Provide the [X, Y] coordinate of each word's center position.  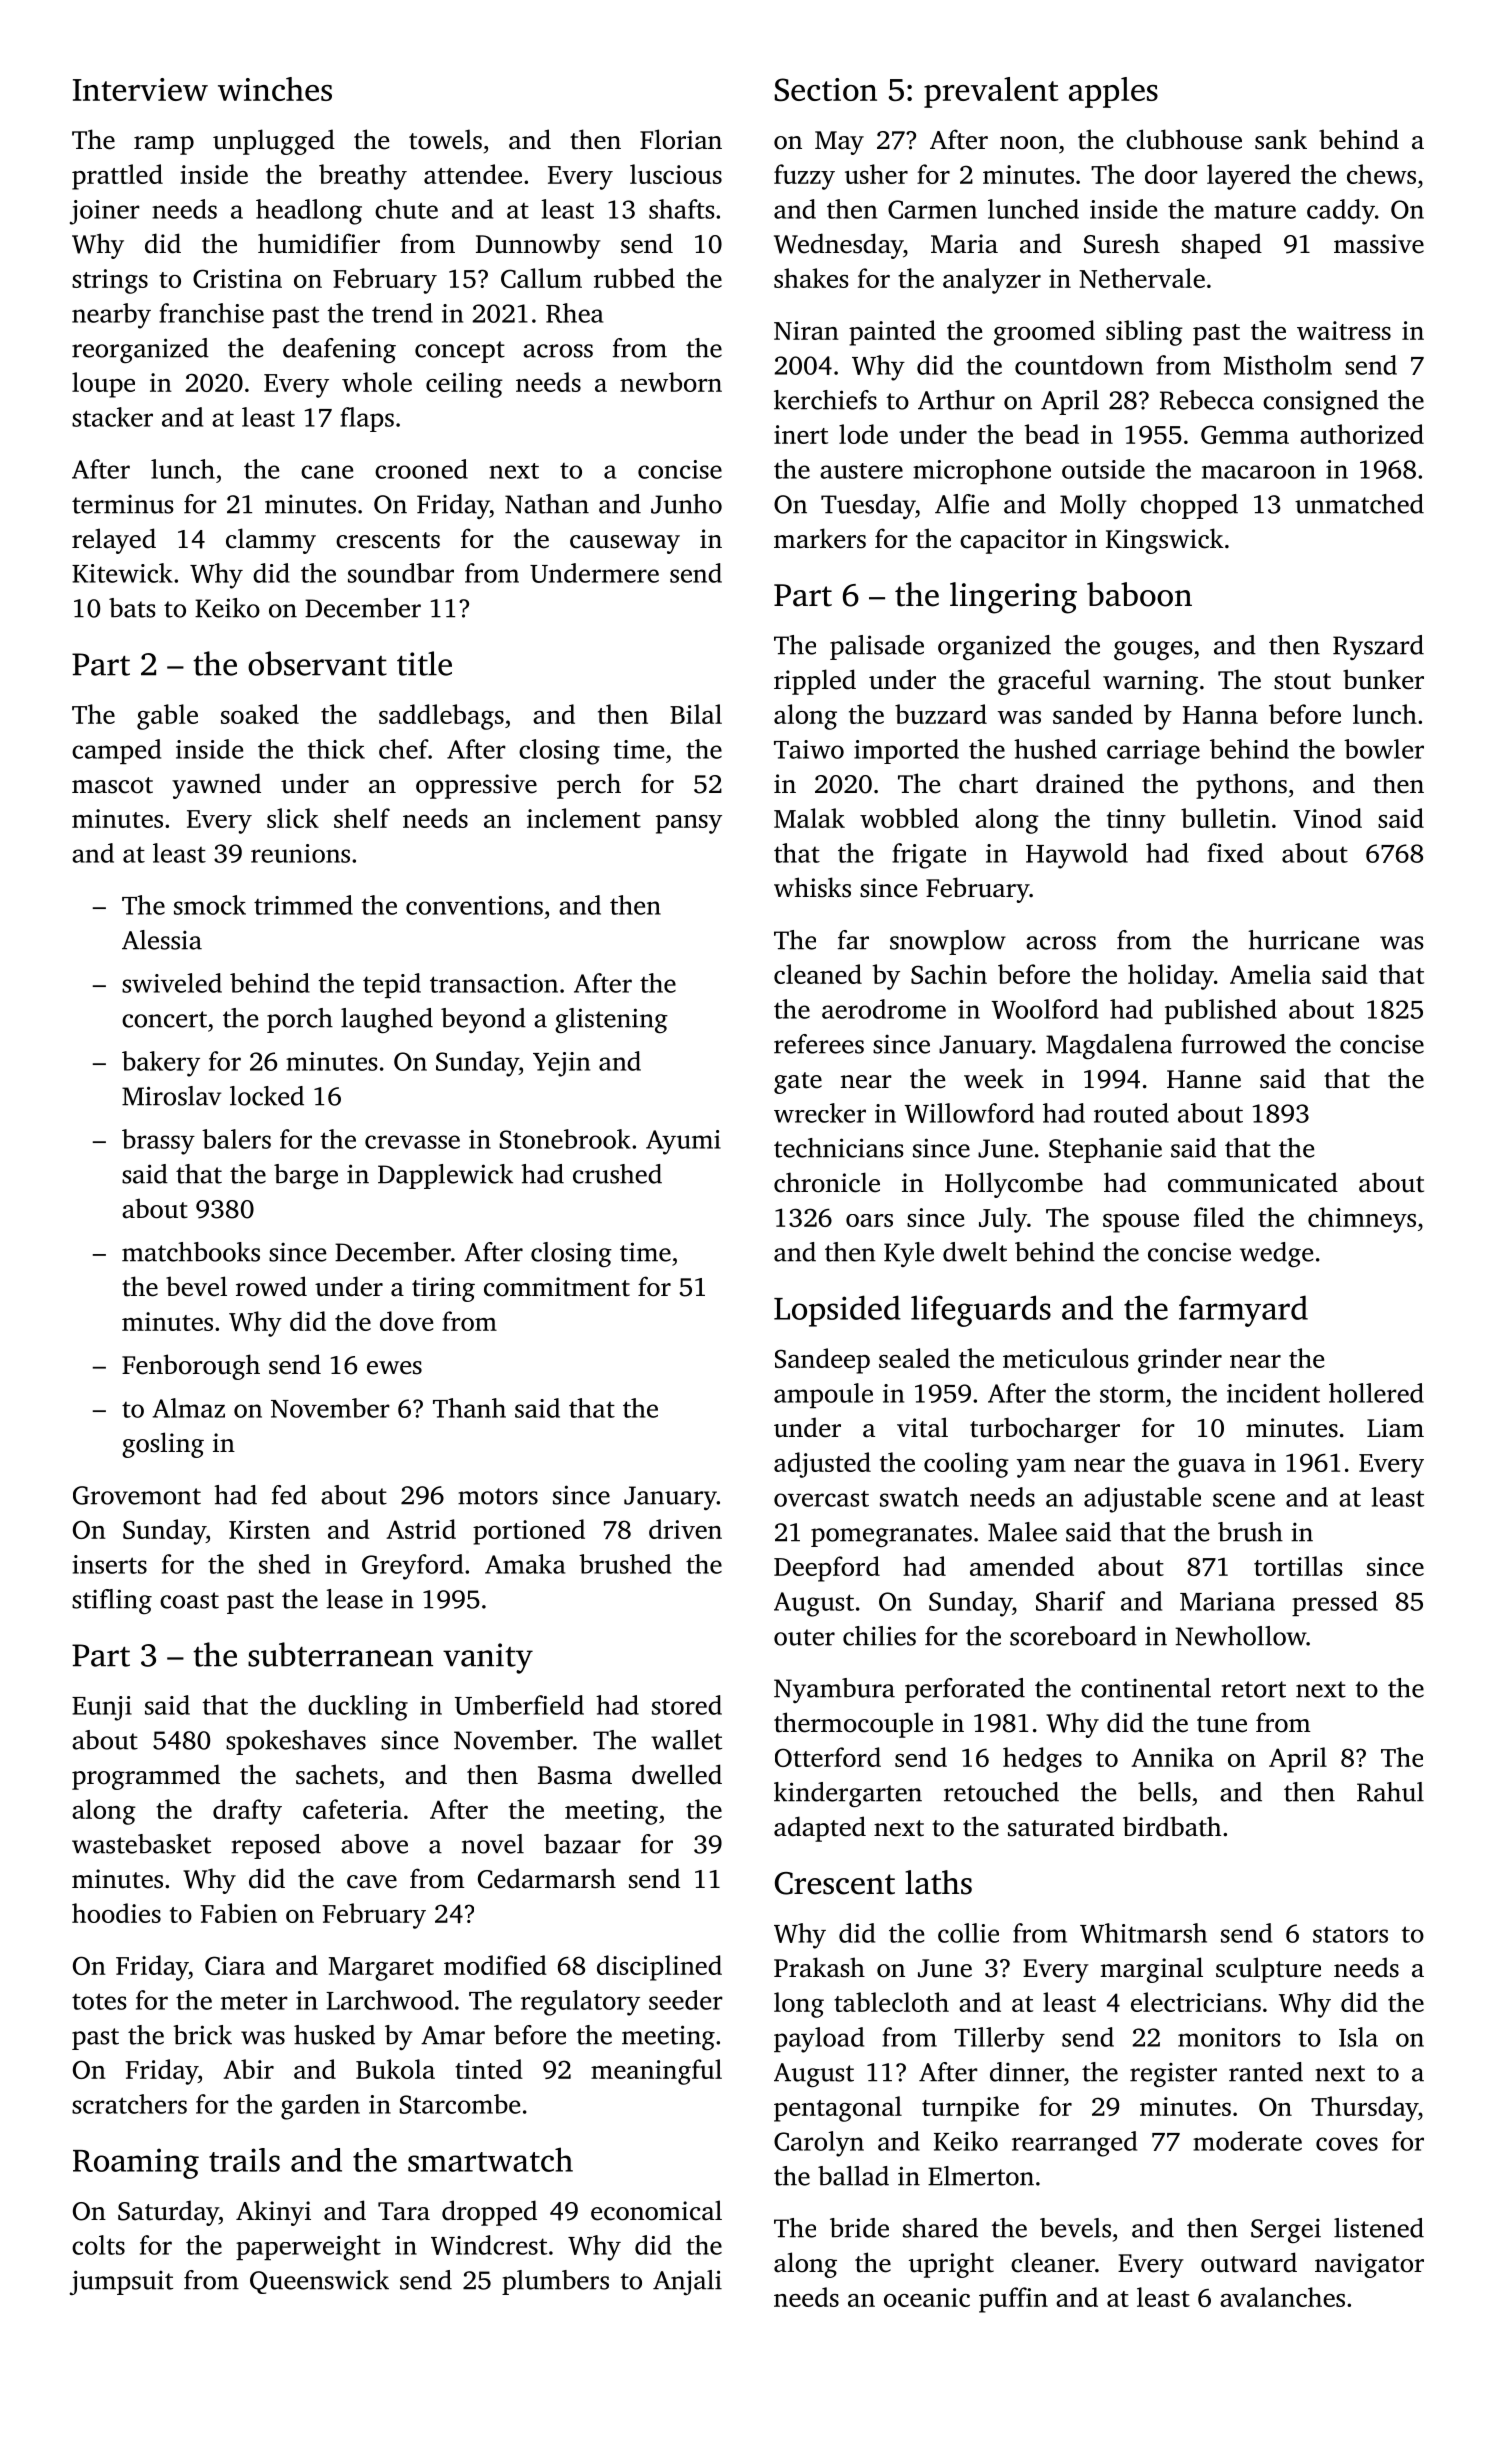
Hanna [1220, 715]
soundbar [401, 573]
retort [1253, 1689]
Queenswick [319, 2282]
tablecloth [891, 2002]
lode [863, 434]
